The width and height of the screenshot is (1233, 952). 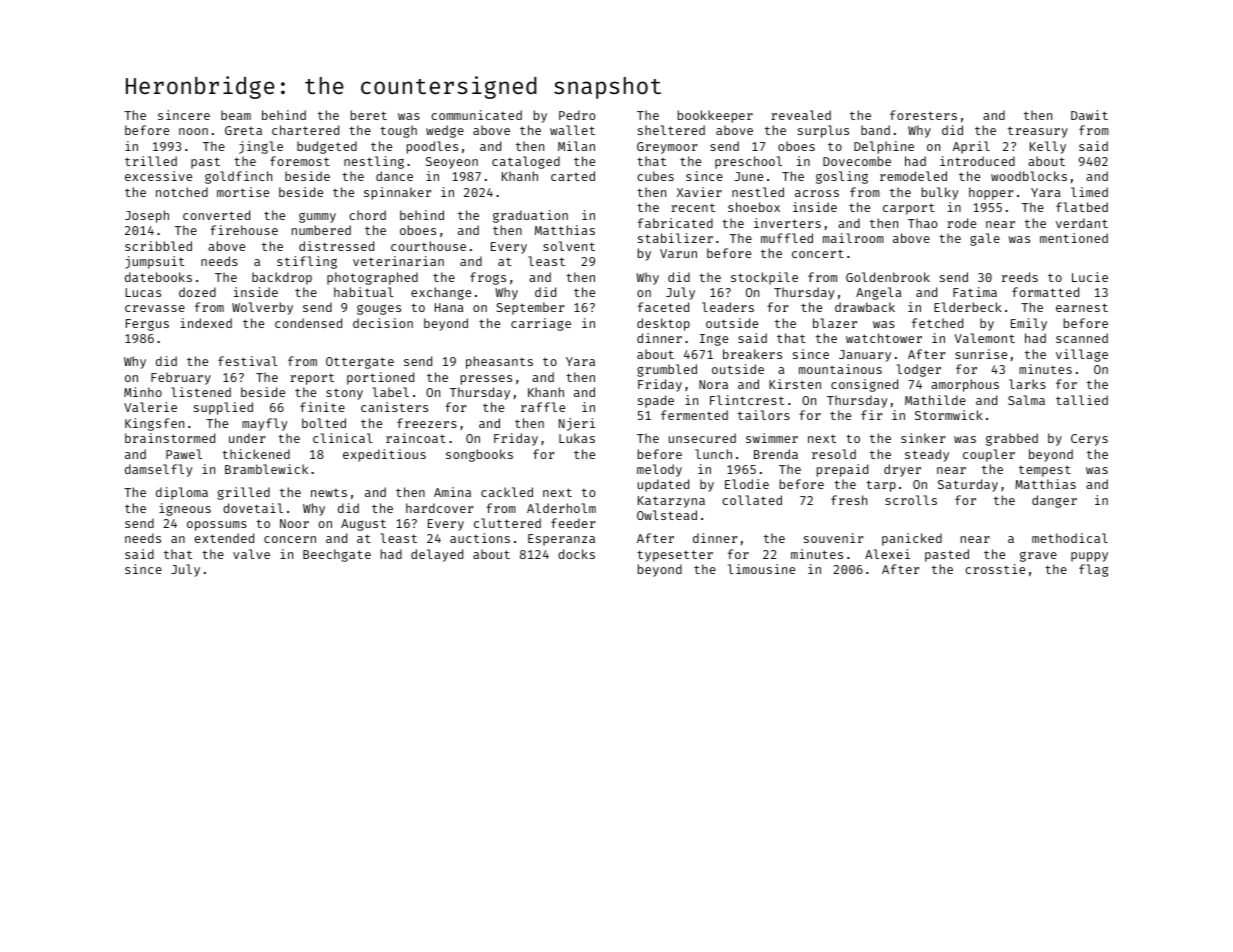 What do you see at coordinates (476, 115) in the screenshot?
I see `communicated` at bounding box center [476, 115].
